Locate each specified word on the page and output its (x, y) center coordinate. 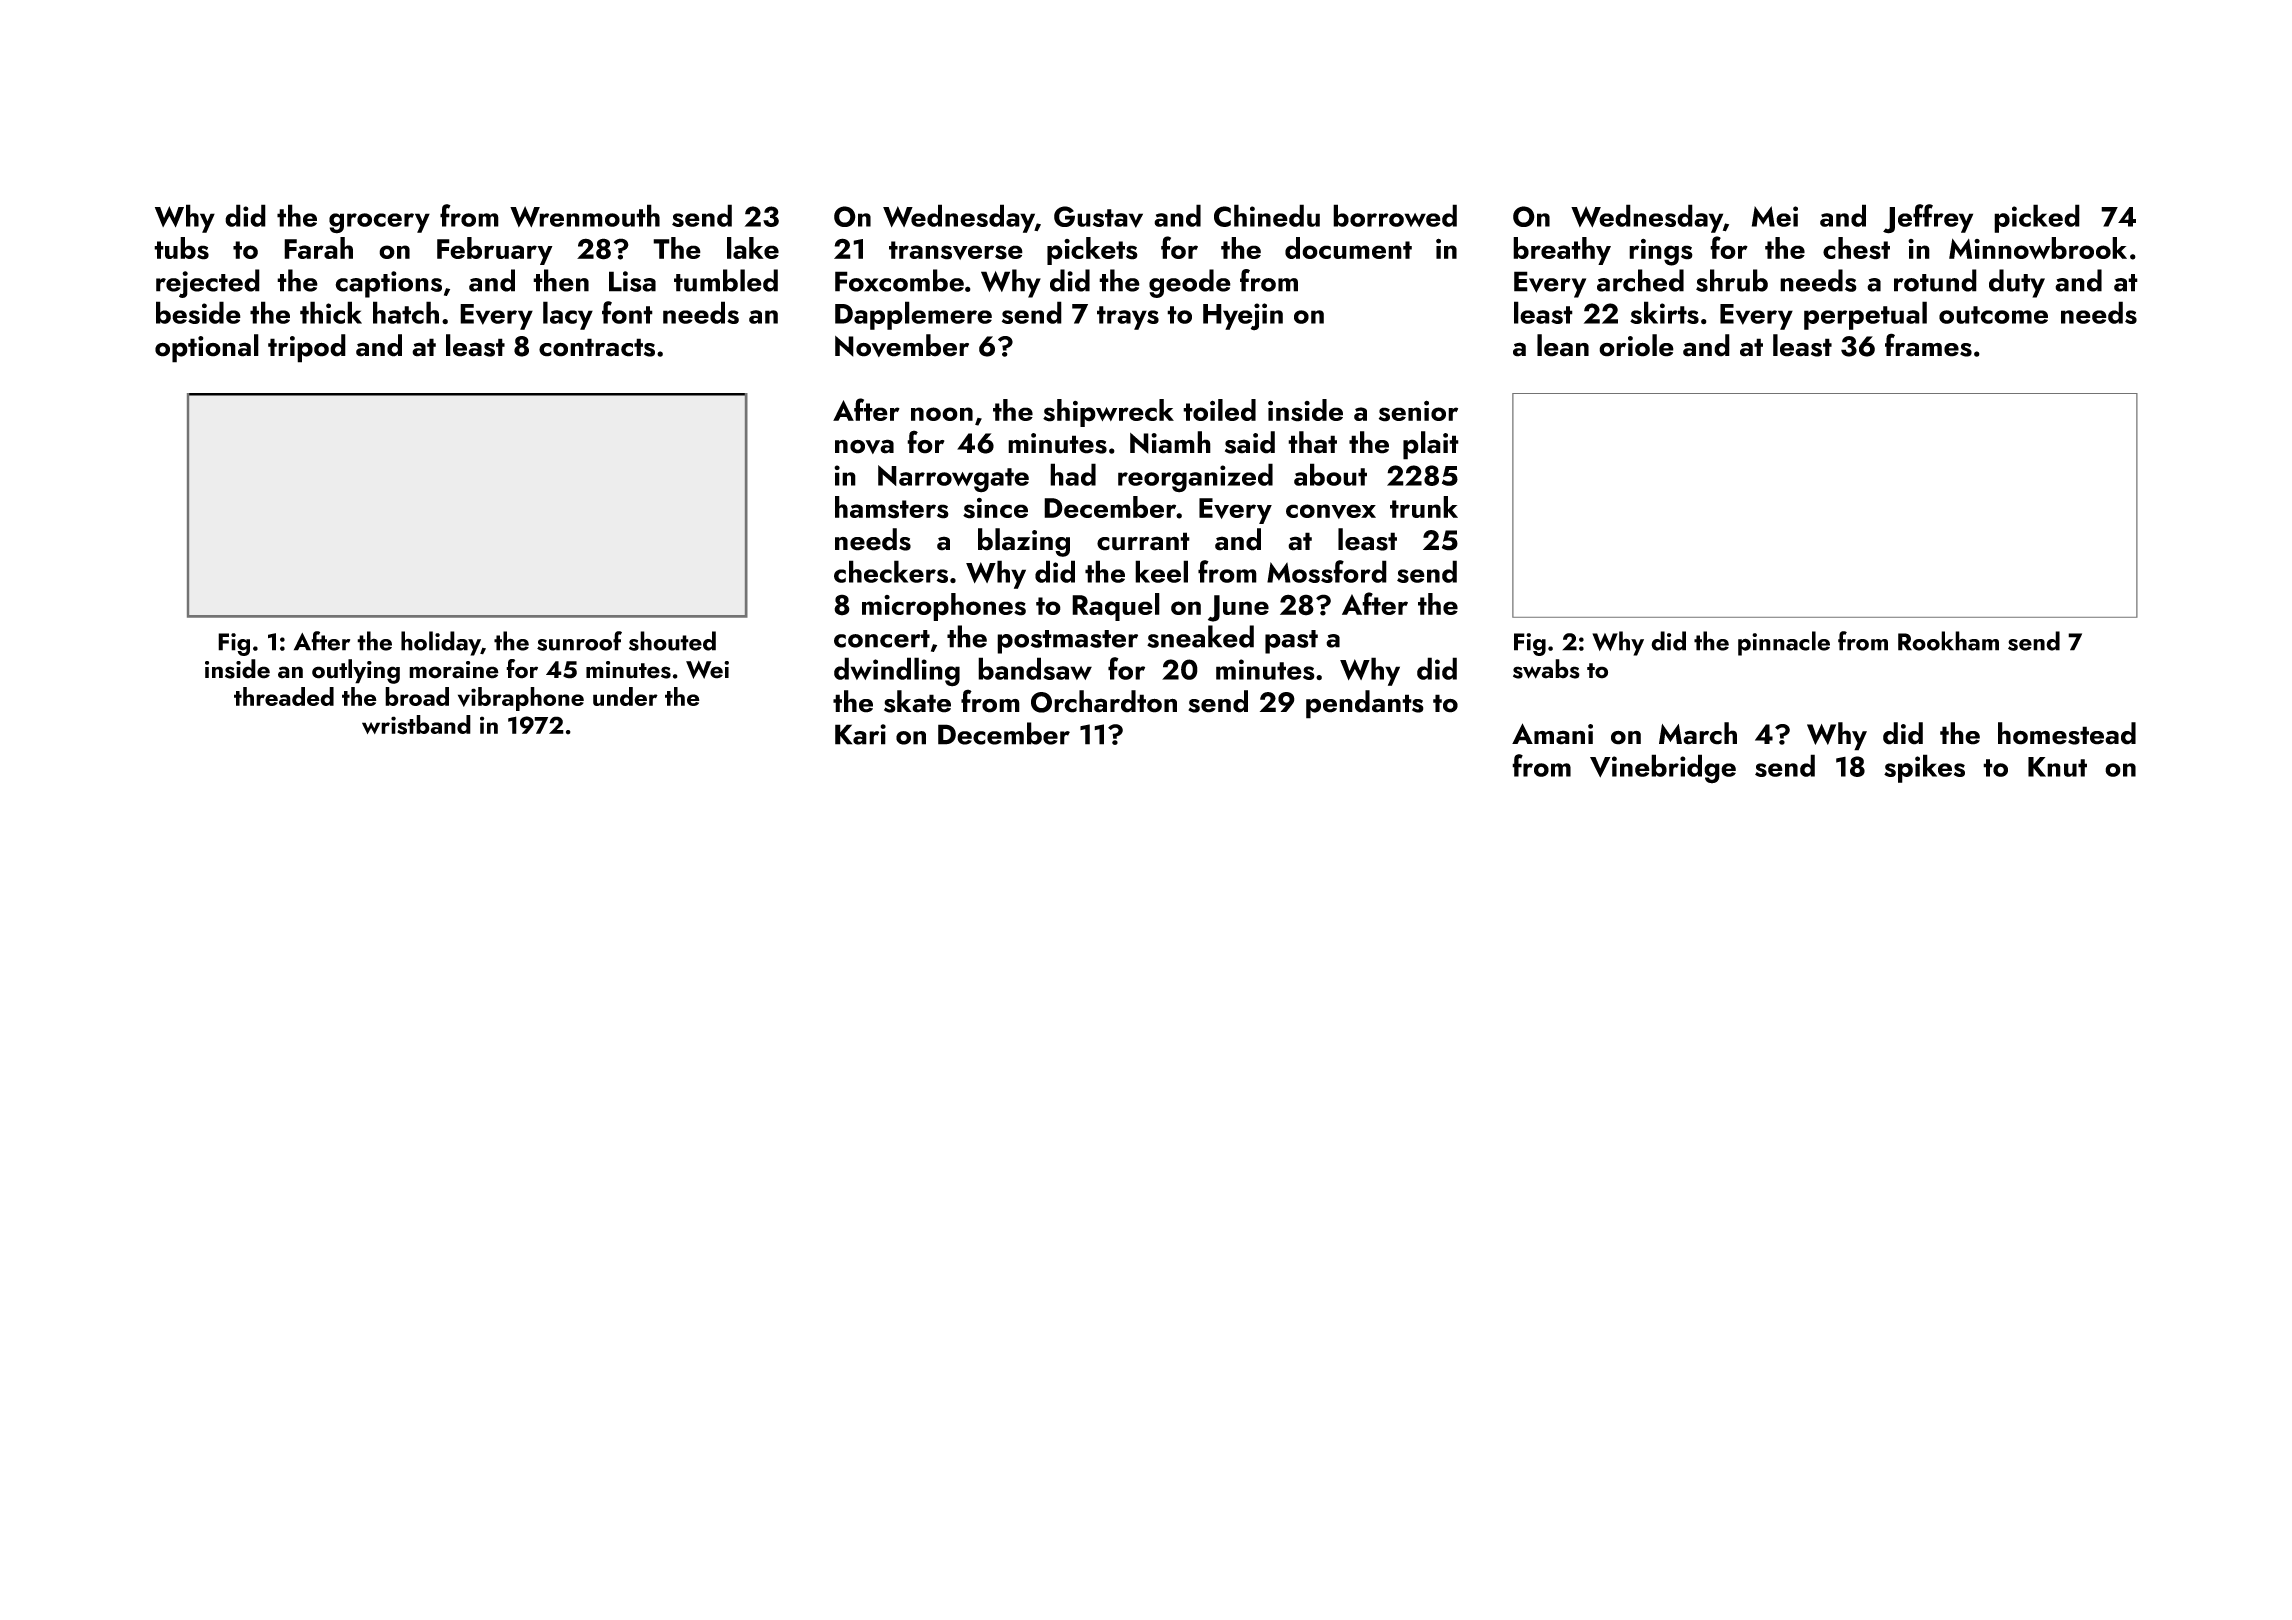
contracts (597, 347)
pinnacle (1784, 643)
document (1348, 248)
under (625, 696)
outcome (1993, 315)
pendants (1365, 704)
